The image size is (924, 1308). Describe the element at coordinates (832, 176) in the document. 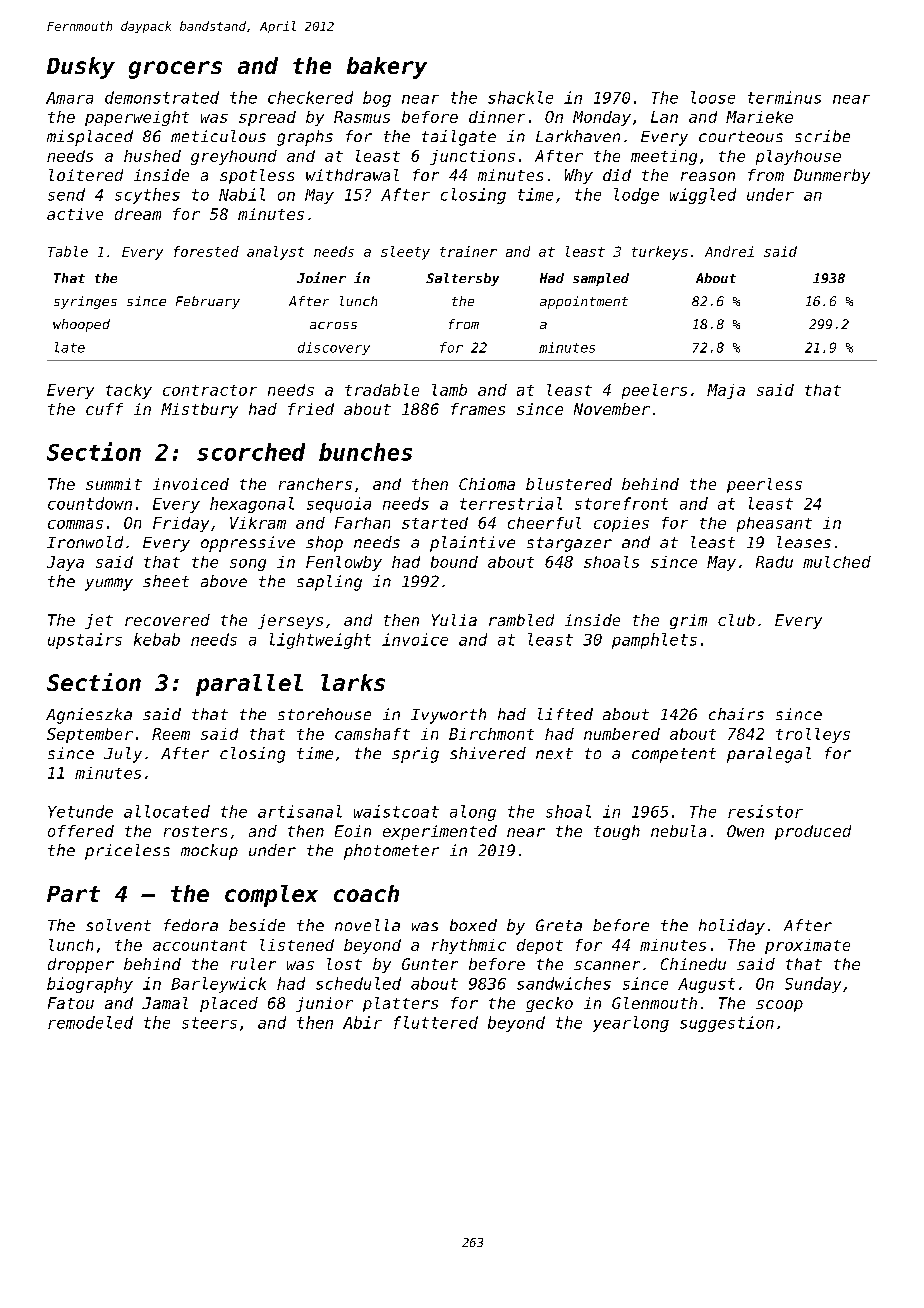

I see `Dunmerby` at that location.
